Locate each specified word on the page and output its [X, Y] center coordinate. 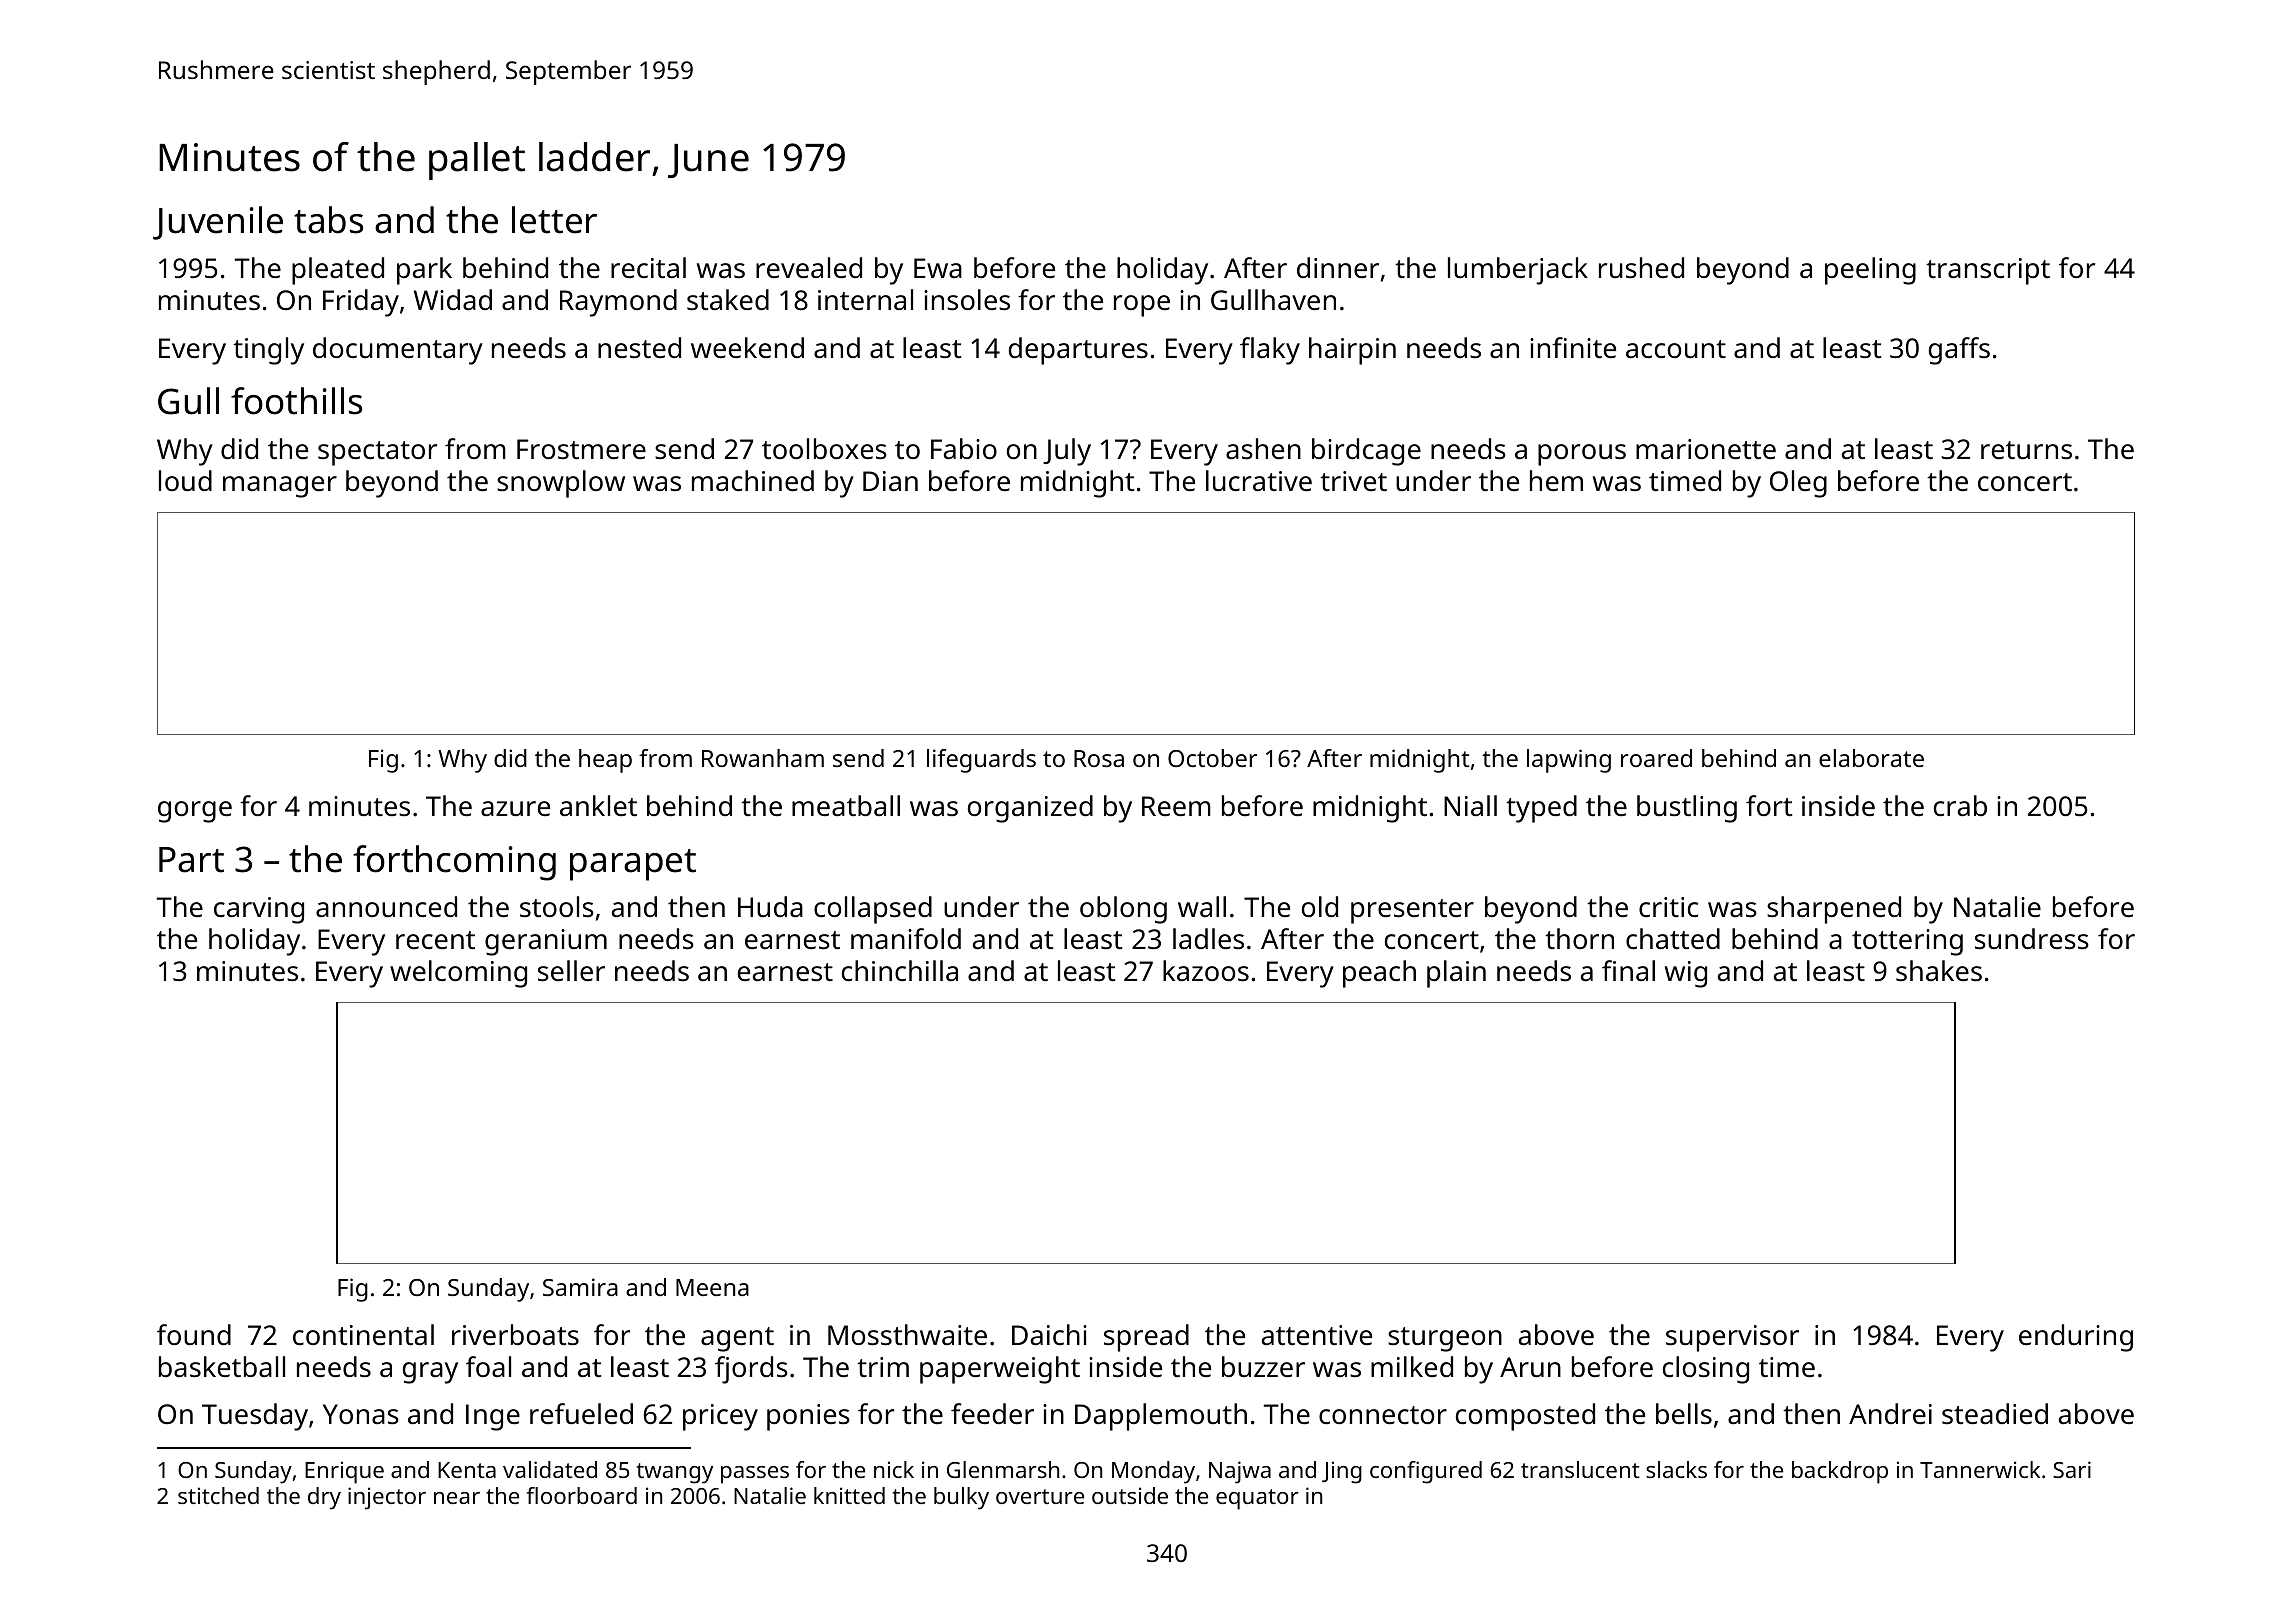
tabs [328, 220]
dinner [1338, 267]
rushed [1641, 268]
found [194, 1334]
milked [1412, 1366]
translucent [1580, 1469]
